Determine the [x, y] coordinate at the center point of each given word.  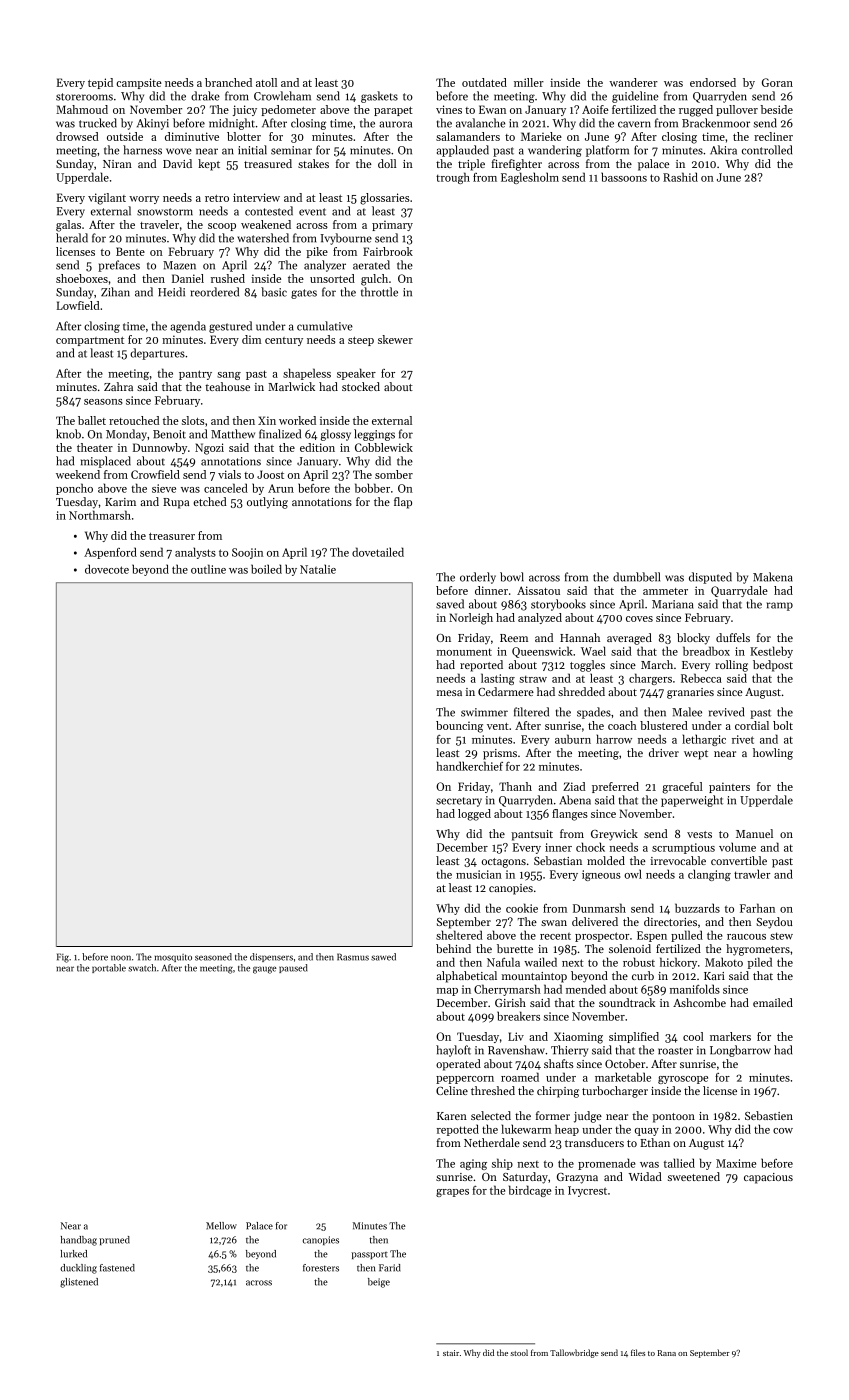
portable [109, 968]
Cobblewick [384, 447]
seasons [103, 402]
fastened [117, 1268]
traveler [159, 224]
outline [208, 569]
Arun [281, 488]
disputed [710, 578]
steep [361, 341]
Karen [452, 1116]
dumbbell [636, 577]
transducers [594, 1142]
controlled [767, 150]
